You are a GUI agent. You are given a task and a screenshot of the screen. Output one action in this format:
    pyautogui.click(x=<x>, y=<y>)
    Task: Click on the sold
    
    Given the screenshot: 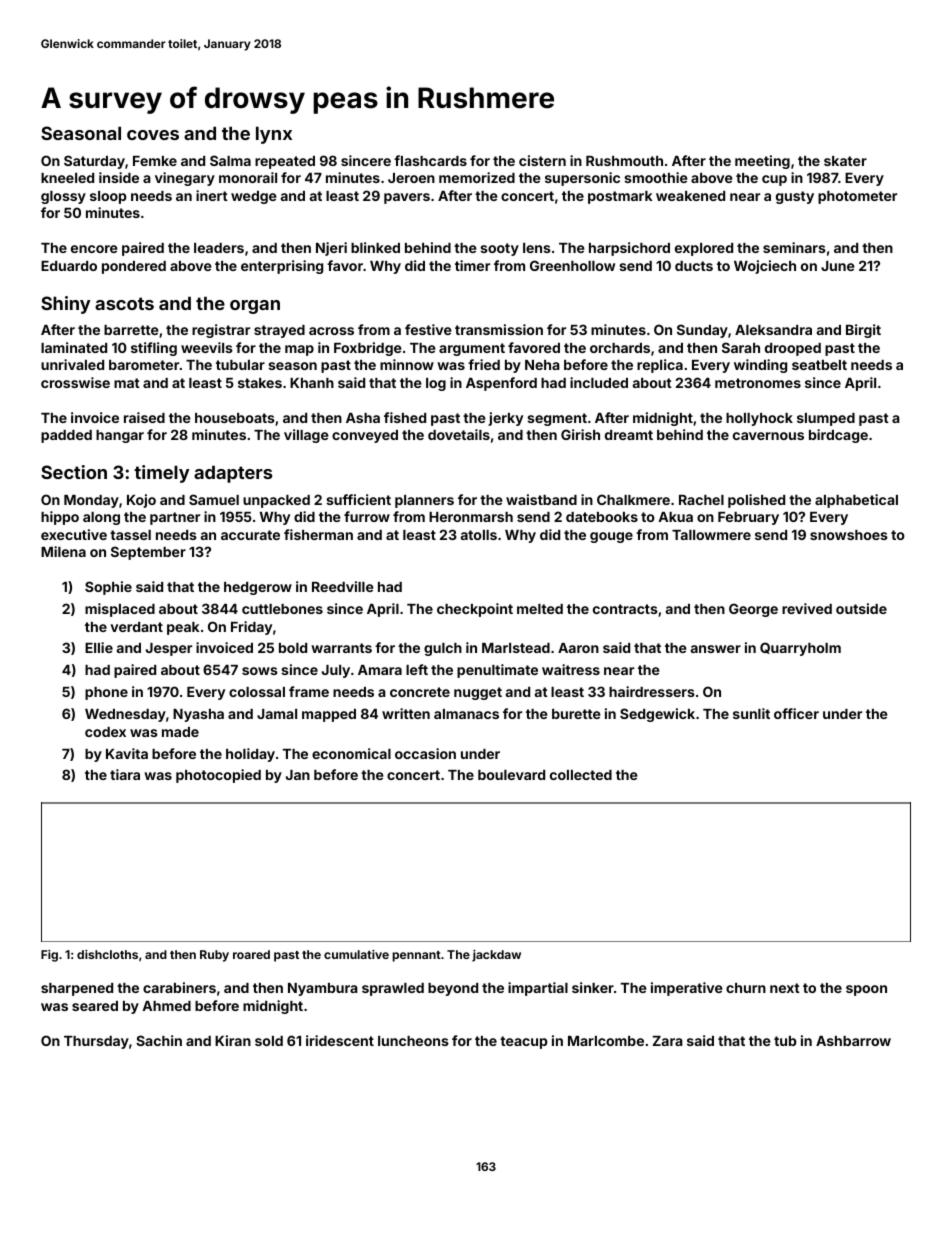 What is the action you would take?
    pyautogui.click(x=269, y=1041)
